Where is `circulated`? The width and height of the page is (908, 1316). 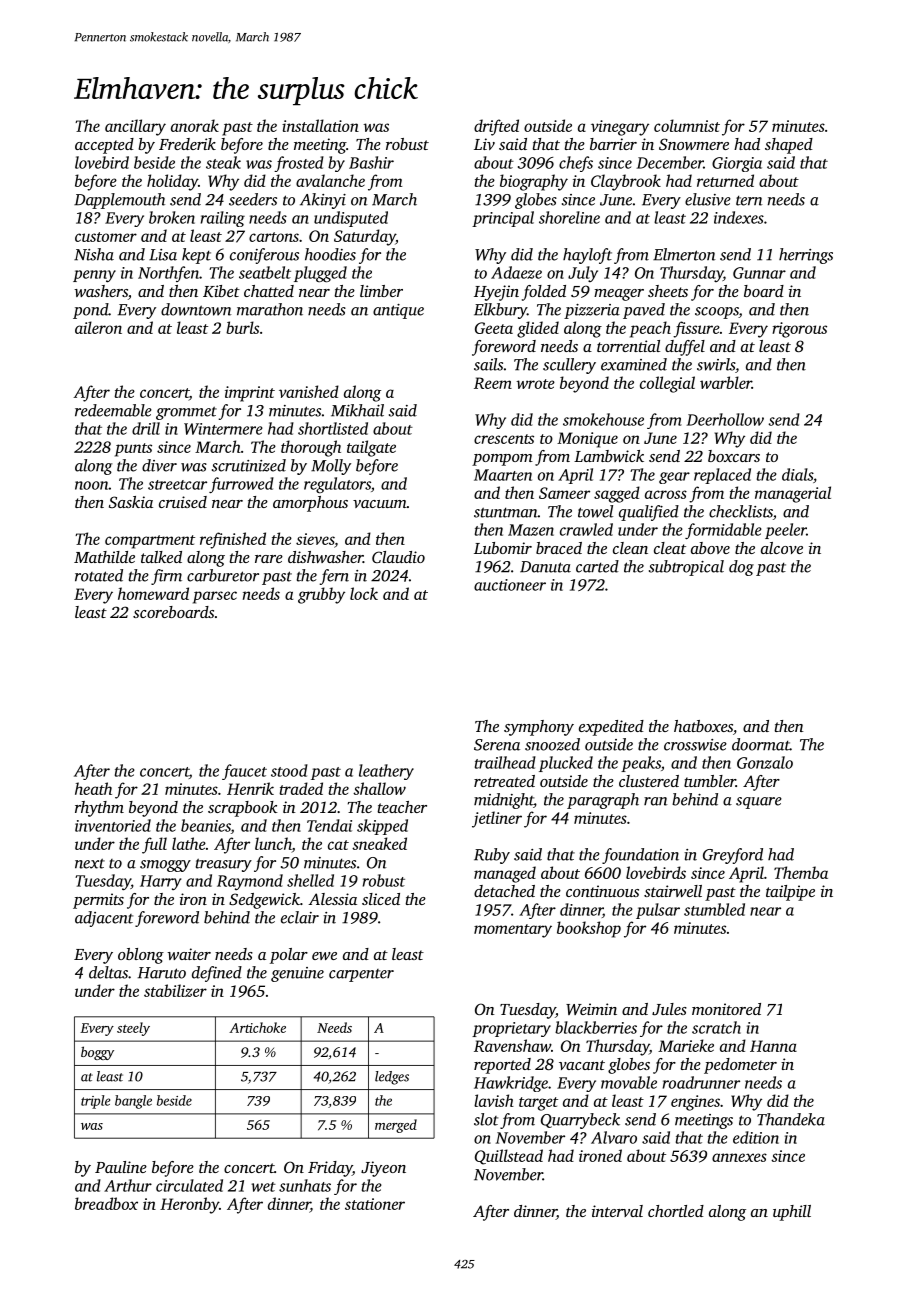 circulated is located at coordinates (189, 1185).
